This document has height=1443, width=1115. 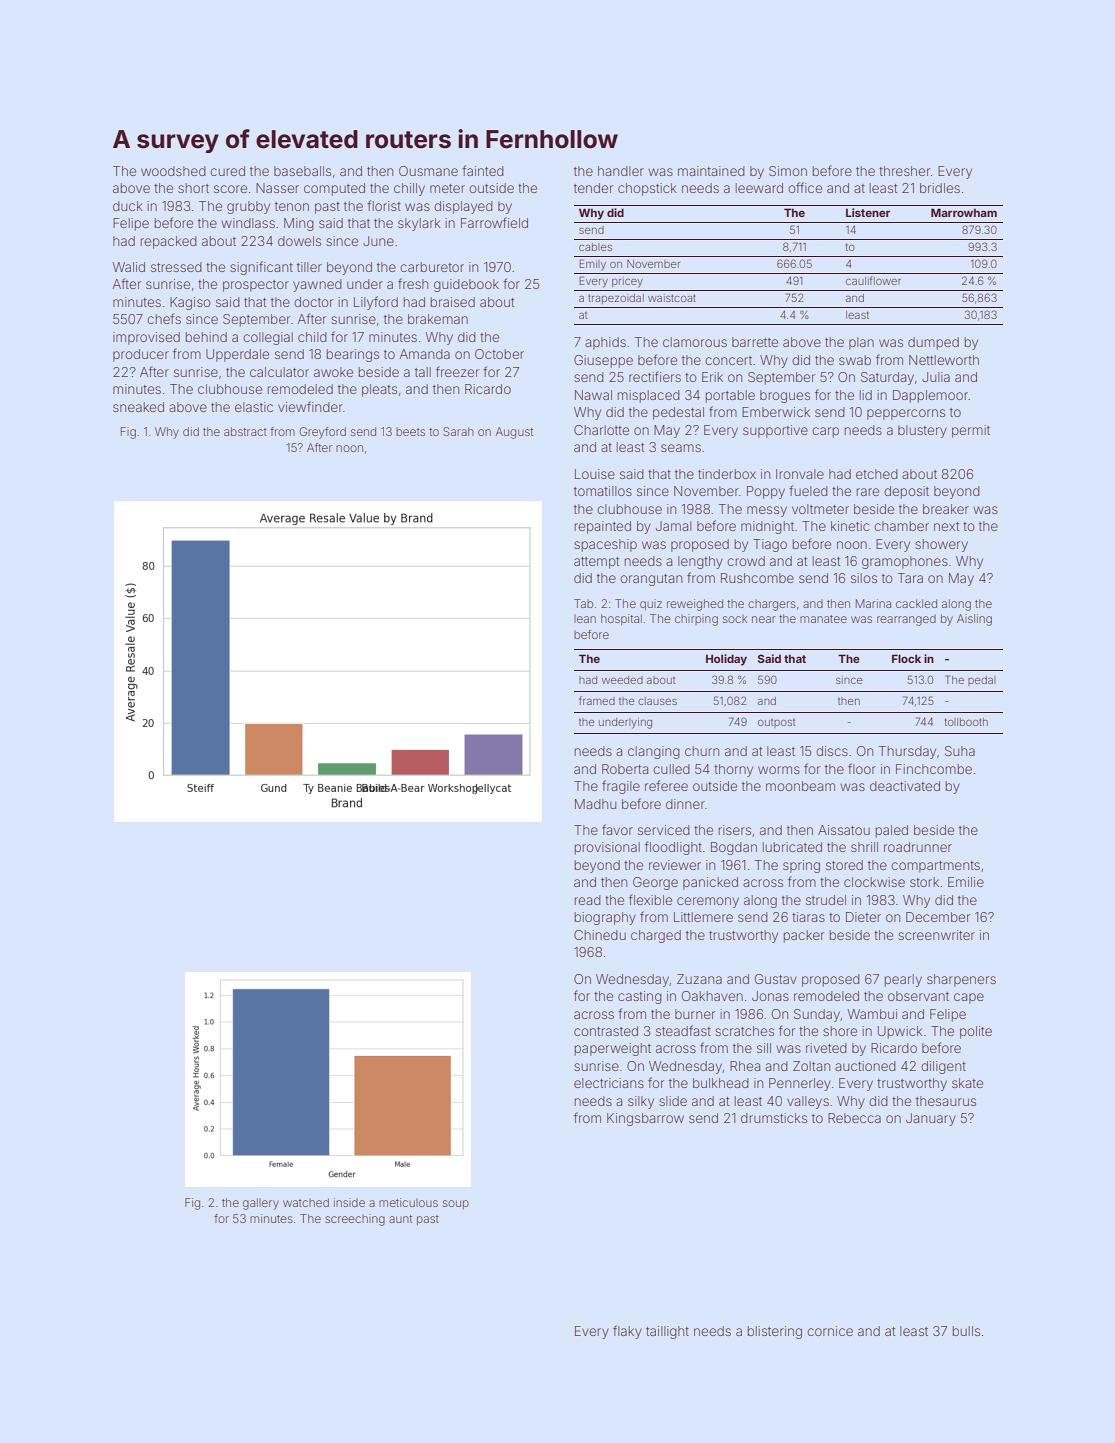 I want to click on thresher, so click(x=904, y=171).
